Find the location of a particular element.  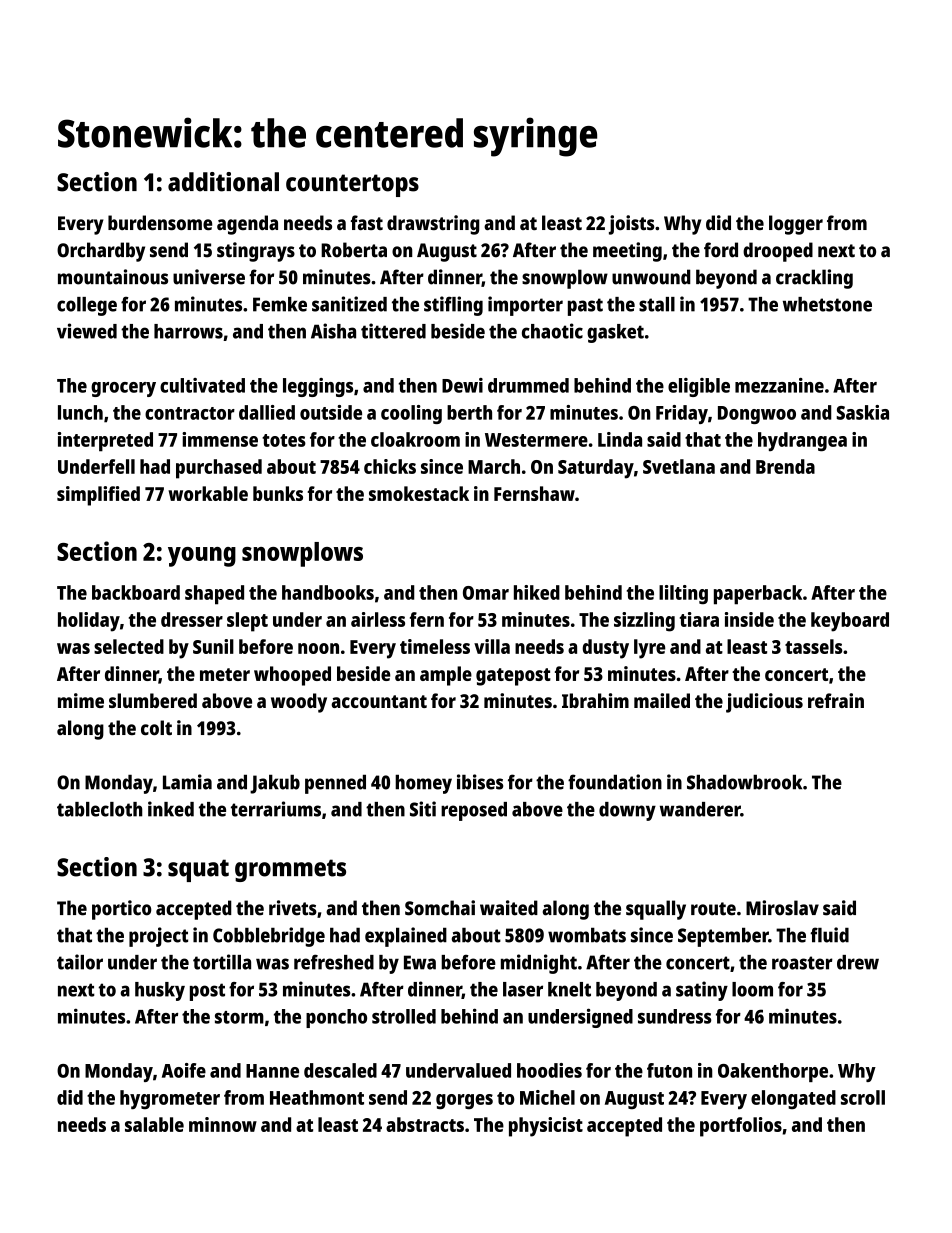

holiday is located at coordinates (89, 622).
